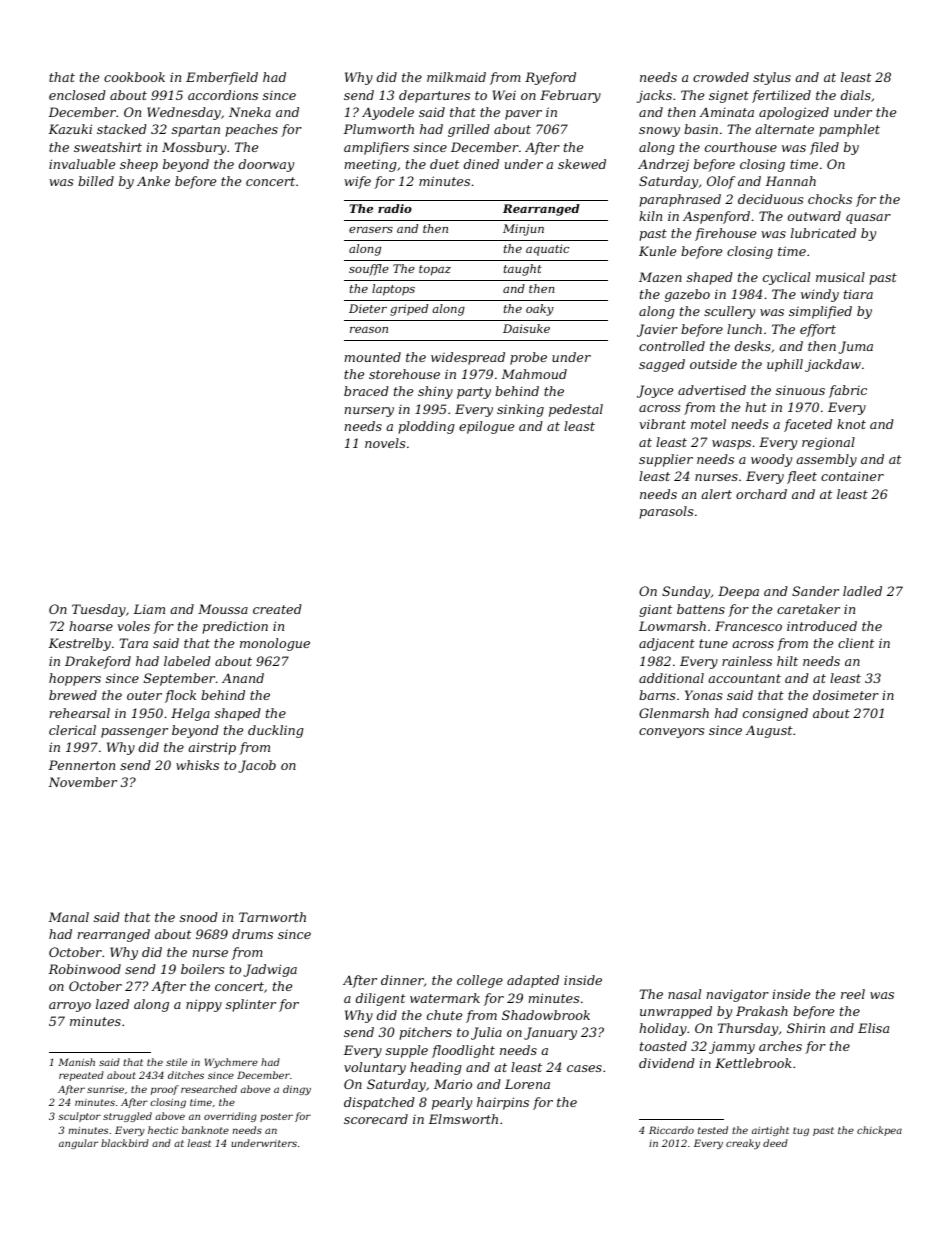 This page has height=1233, width=952. I want to click on Elmsworth, so click(463, 1119).
